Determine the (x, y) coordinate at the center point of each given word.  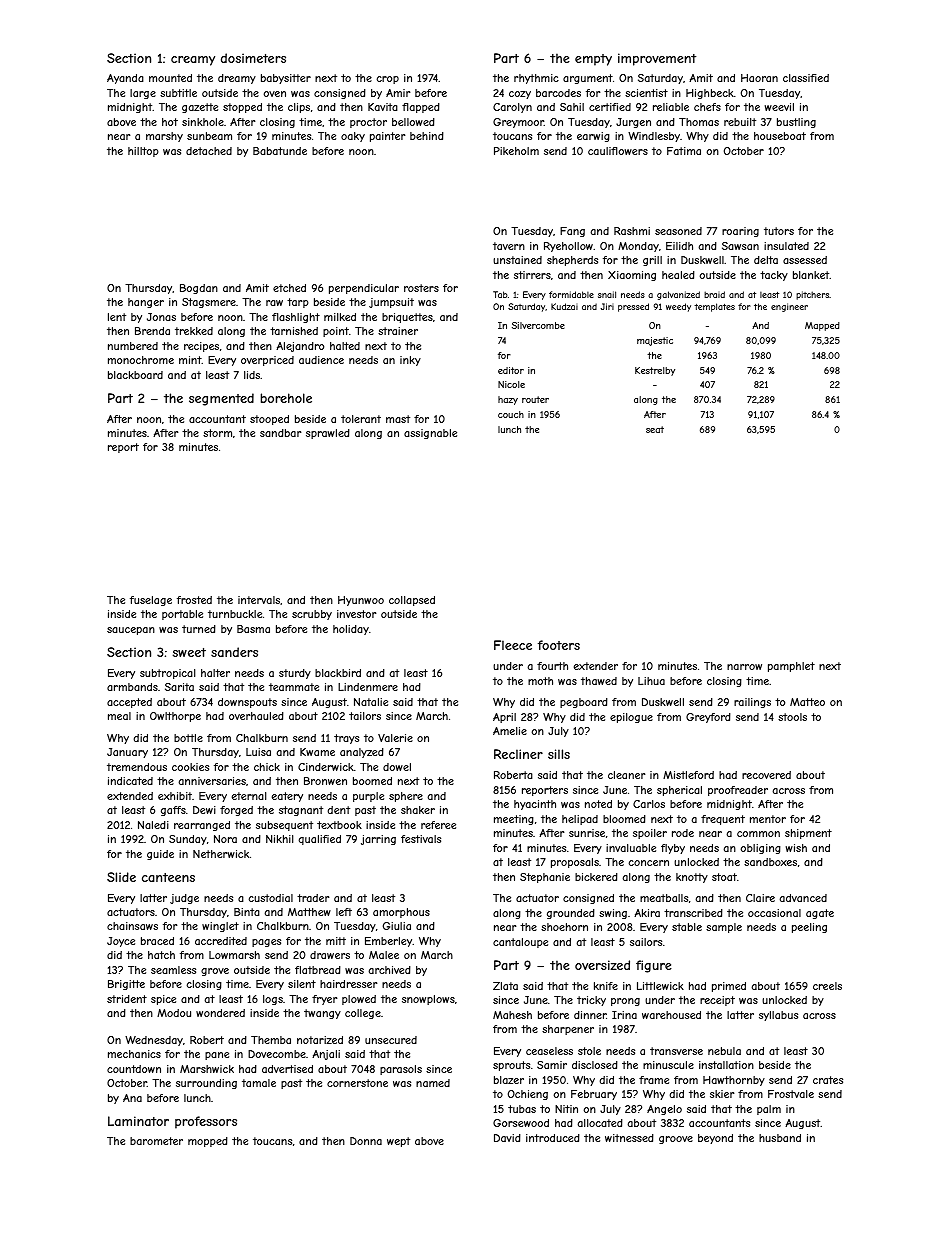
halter (215, 673)
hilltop (143, 152)
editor (511, 370)
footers (559, 645)
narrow (744, 667)
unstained (517, 260)
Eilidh (679, 246)
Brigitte (126, 985)
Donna (366, 1141)
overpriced (267, 361)
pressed (633, 307)
